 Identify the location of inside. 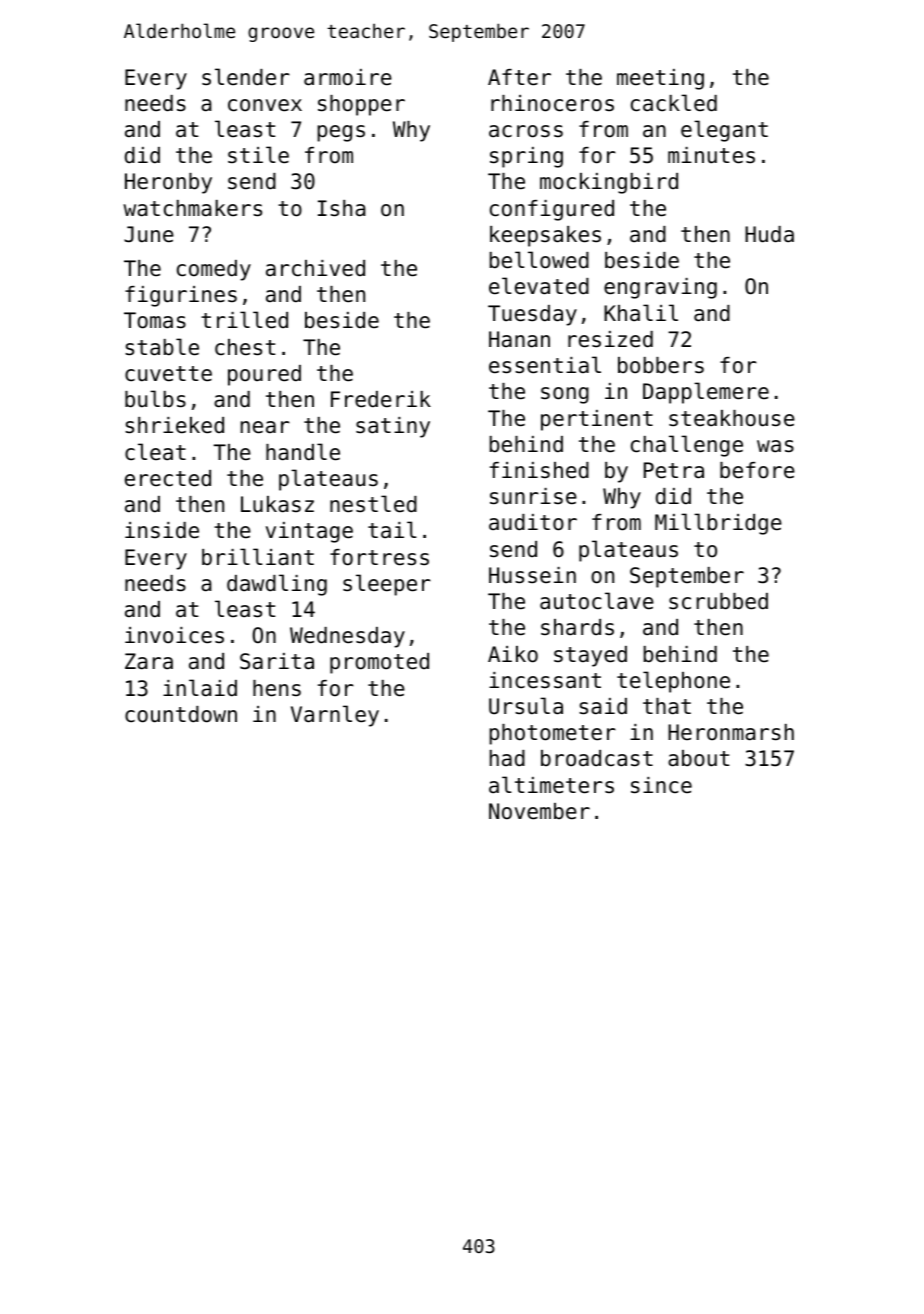
(162, 530).
